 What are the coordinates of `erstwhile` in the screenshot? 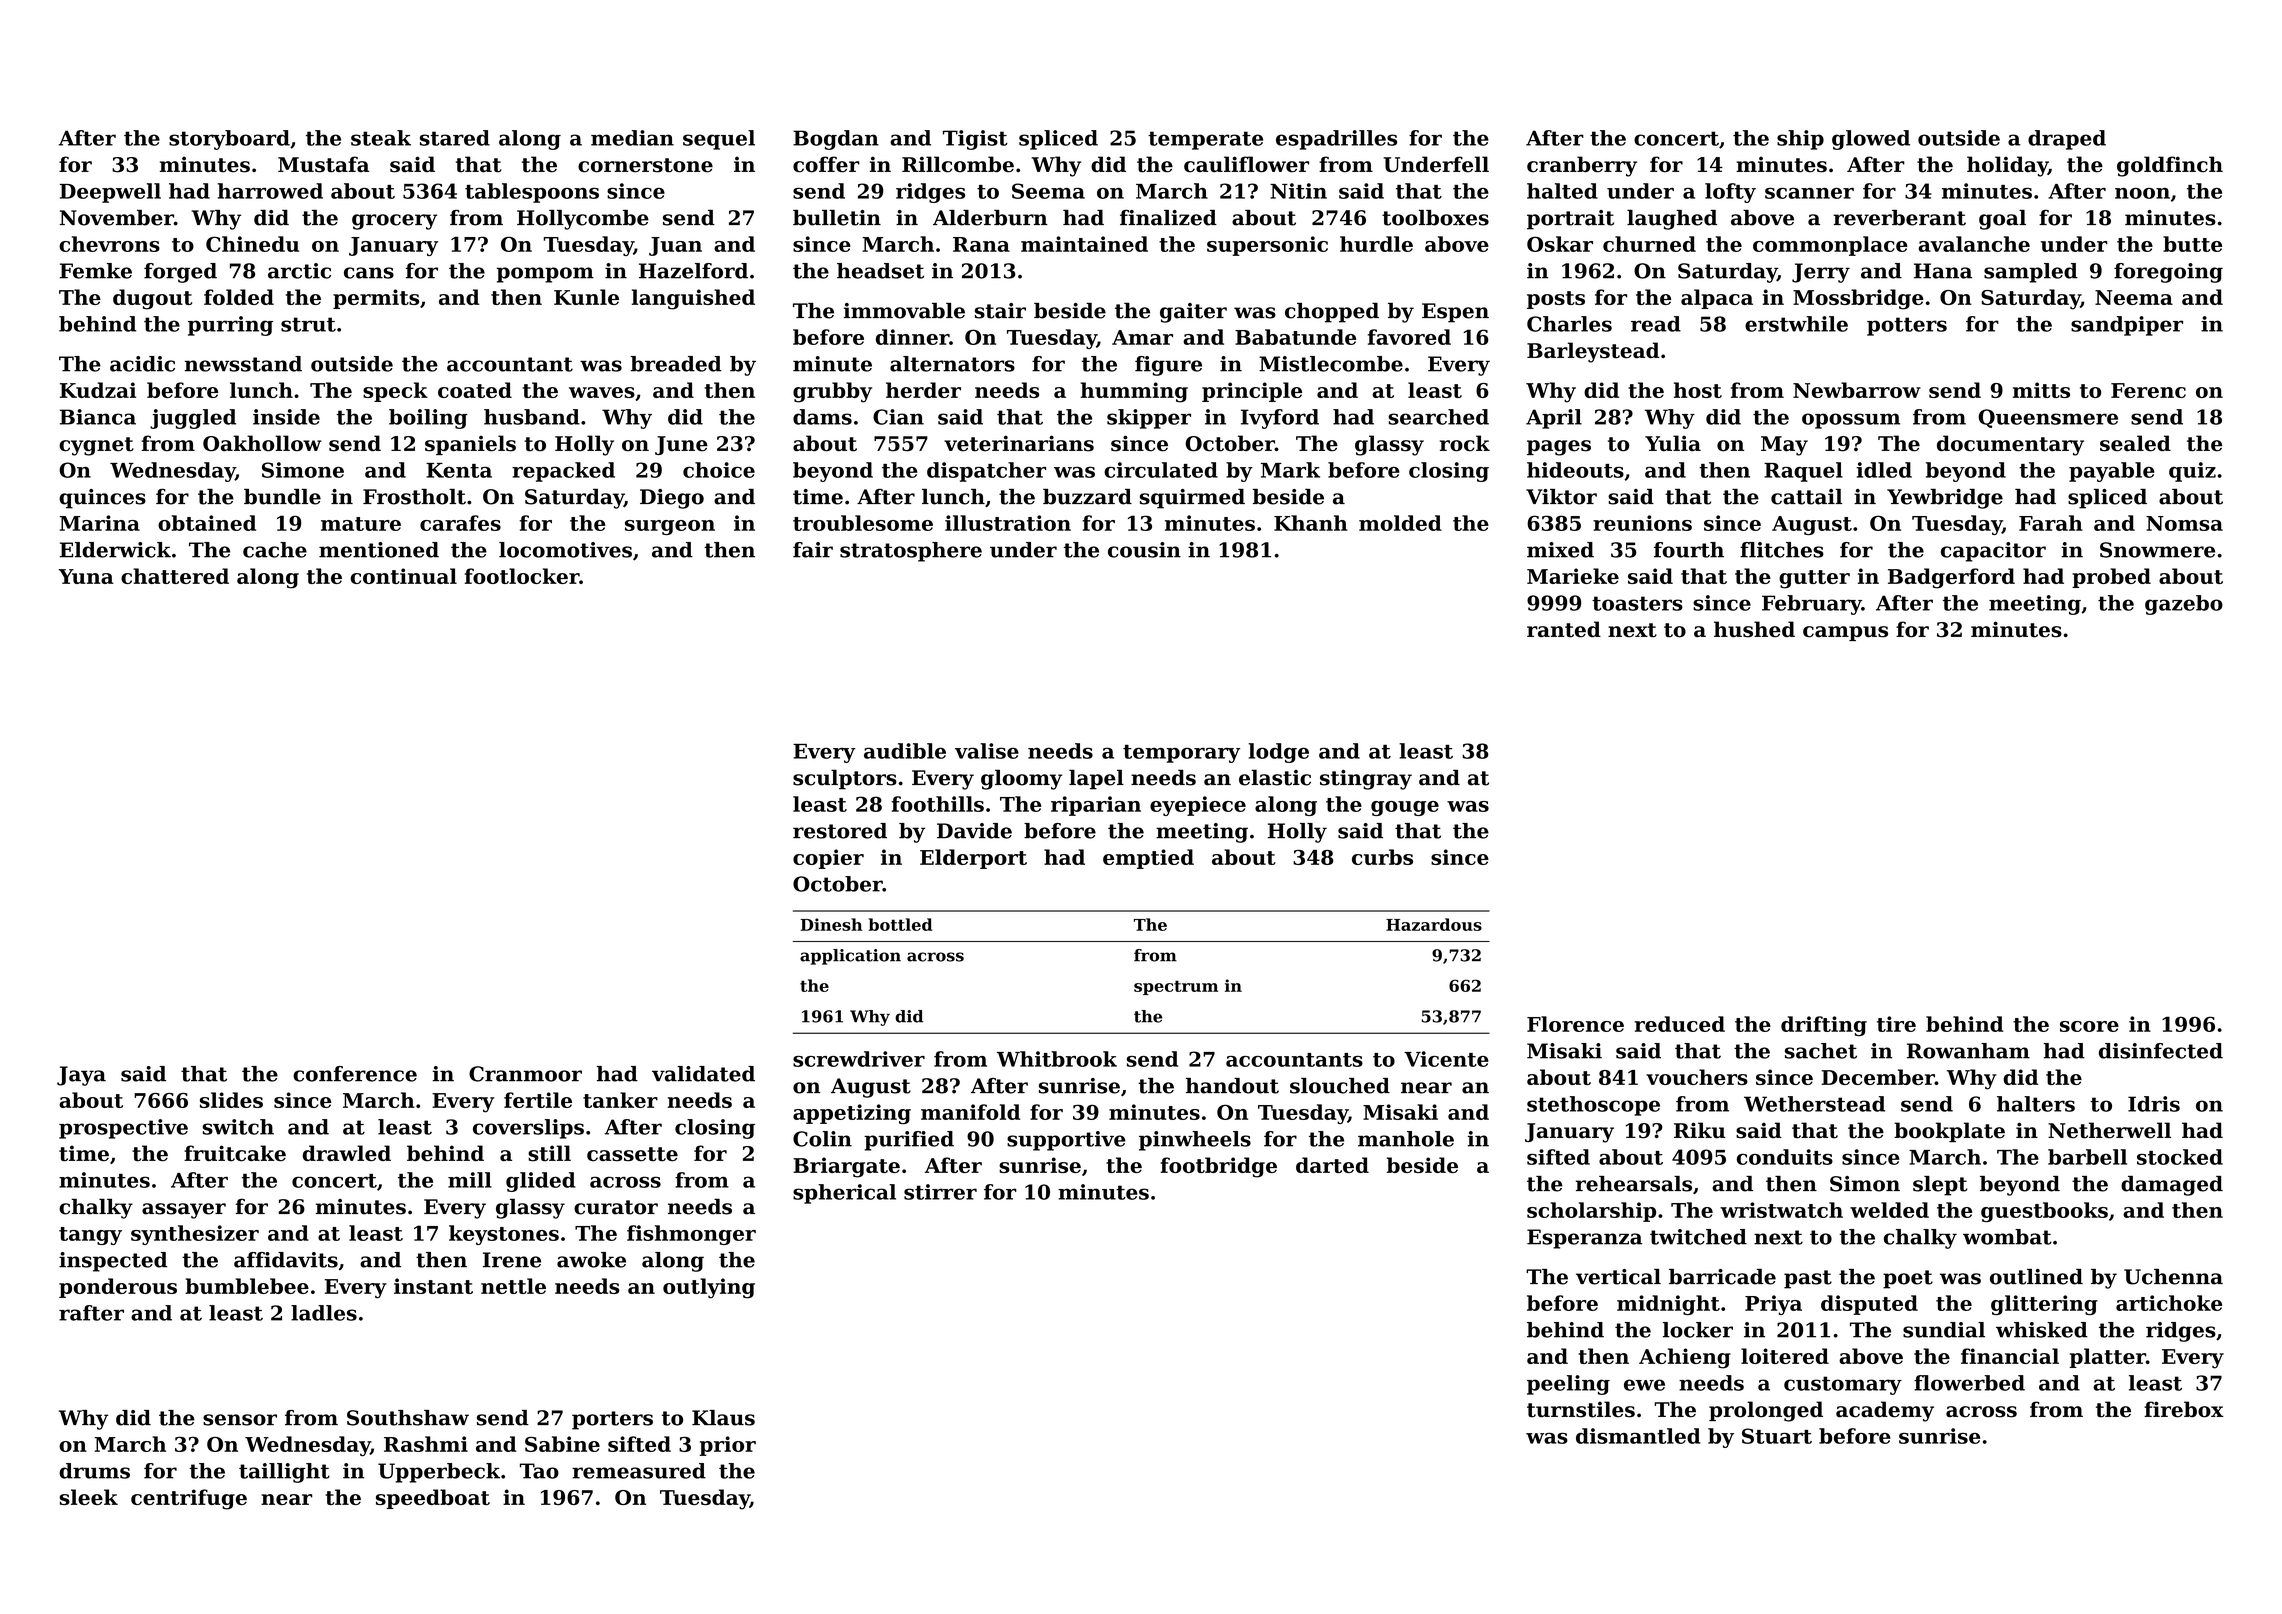 It's located at (1796, 324).
